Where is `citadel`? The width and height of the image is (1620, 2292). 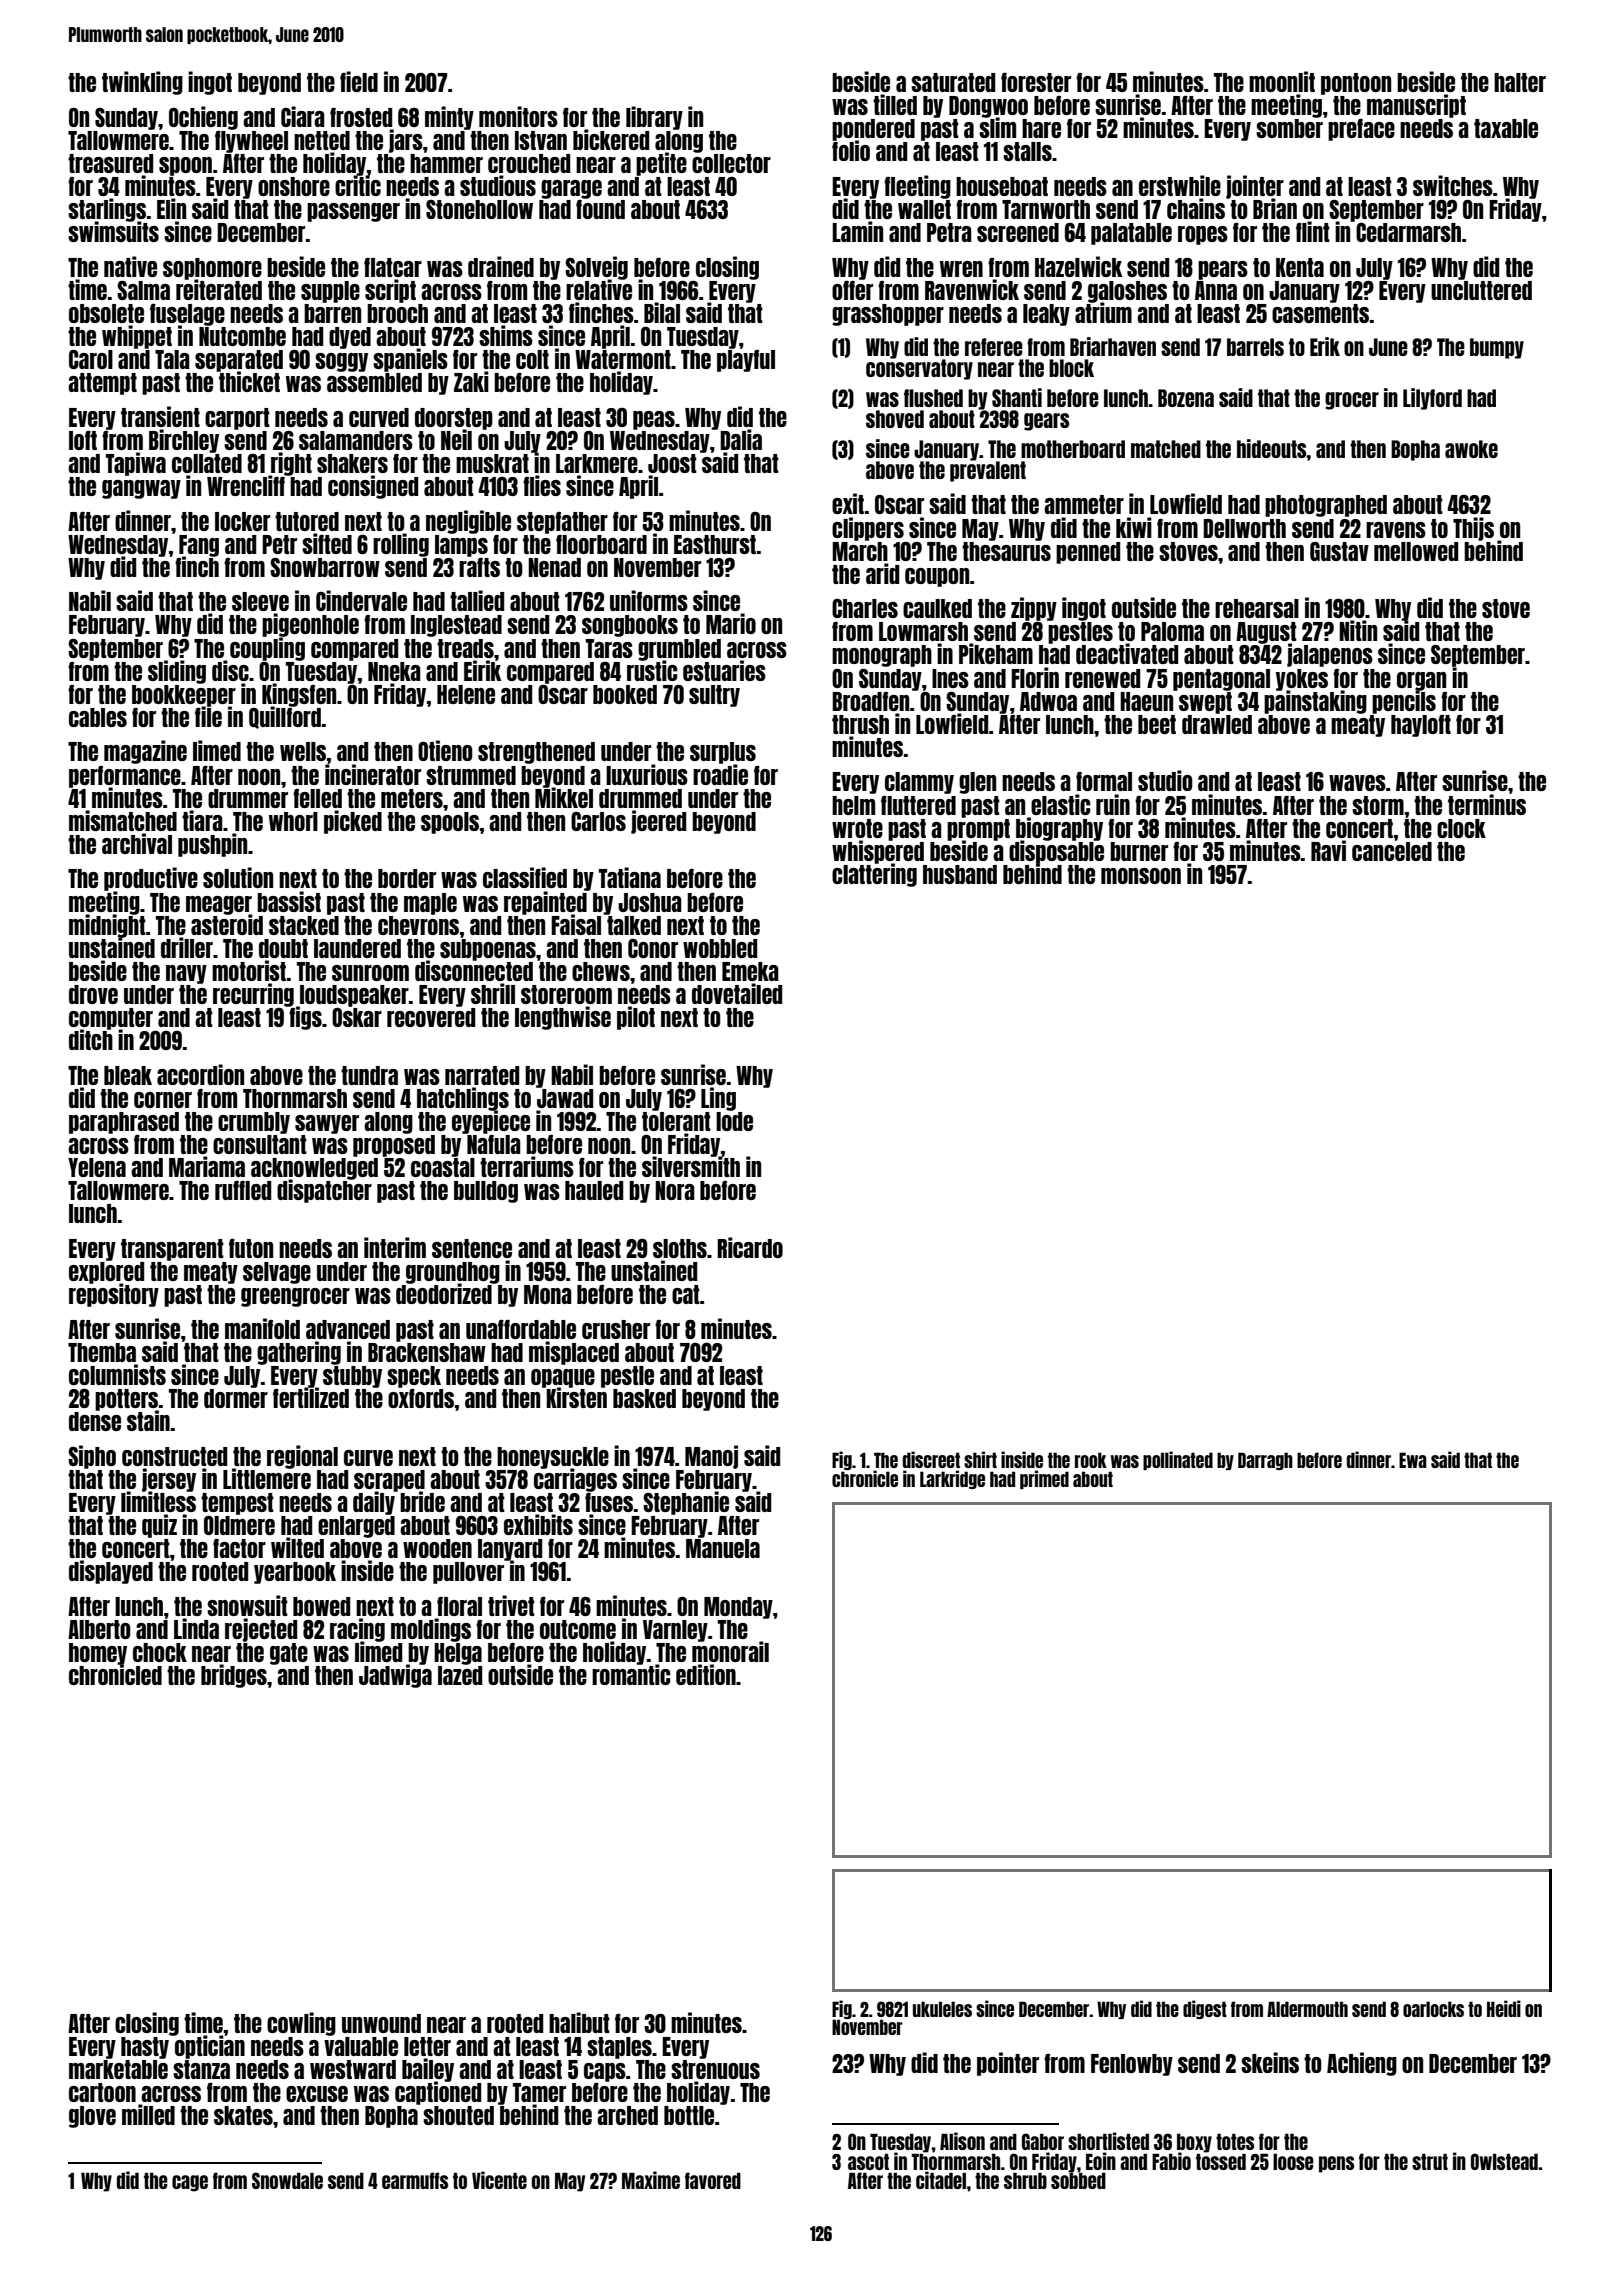 citadel is located at coordinates (941, 2180).
